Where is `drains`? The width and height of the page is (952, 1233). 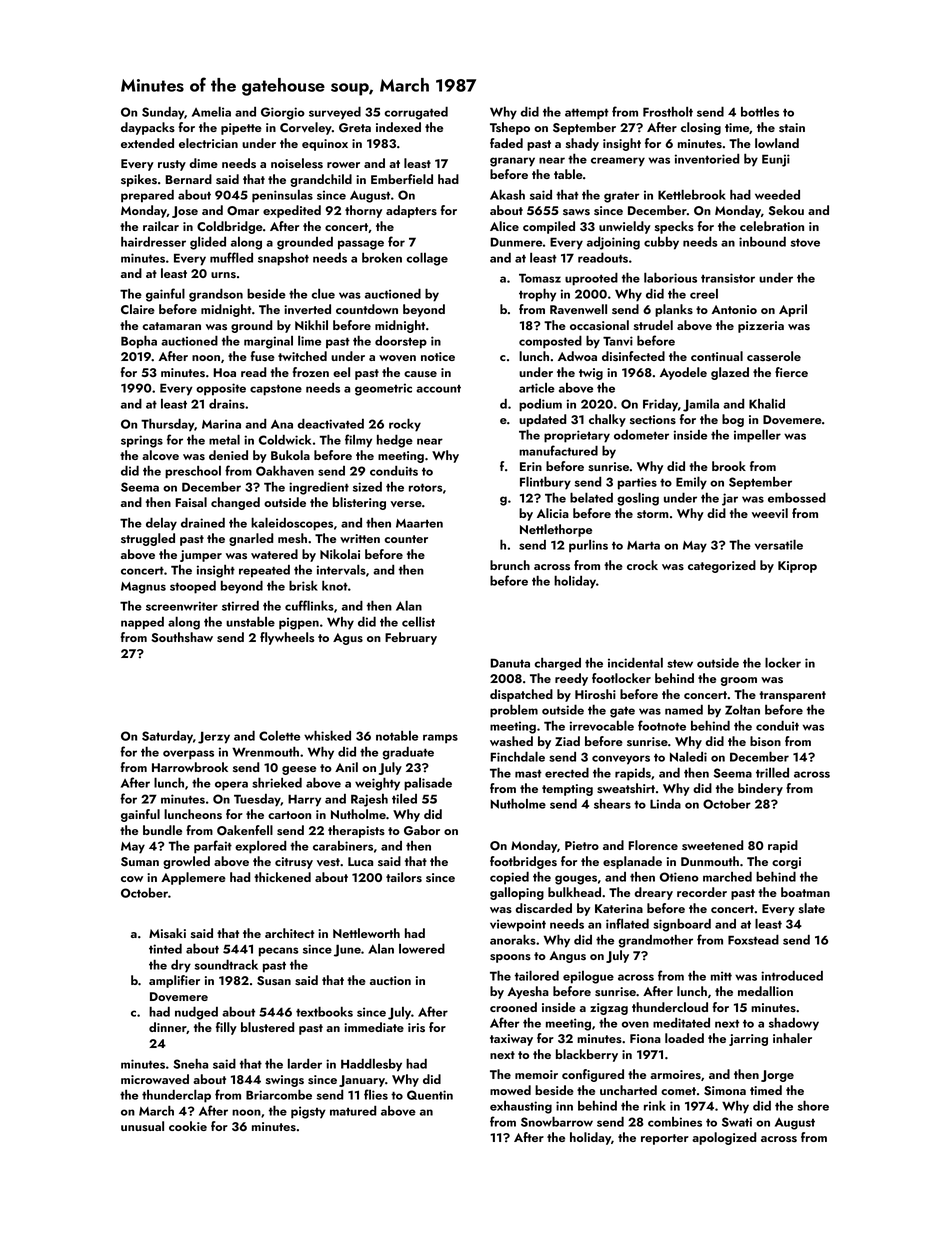 drains is located at coordinates (227, 404).
